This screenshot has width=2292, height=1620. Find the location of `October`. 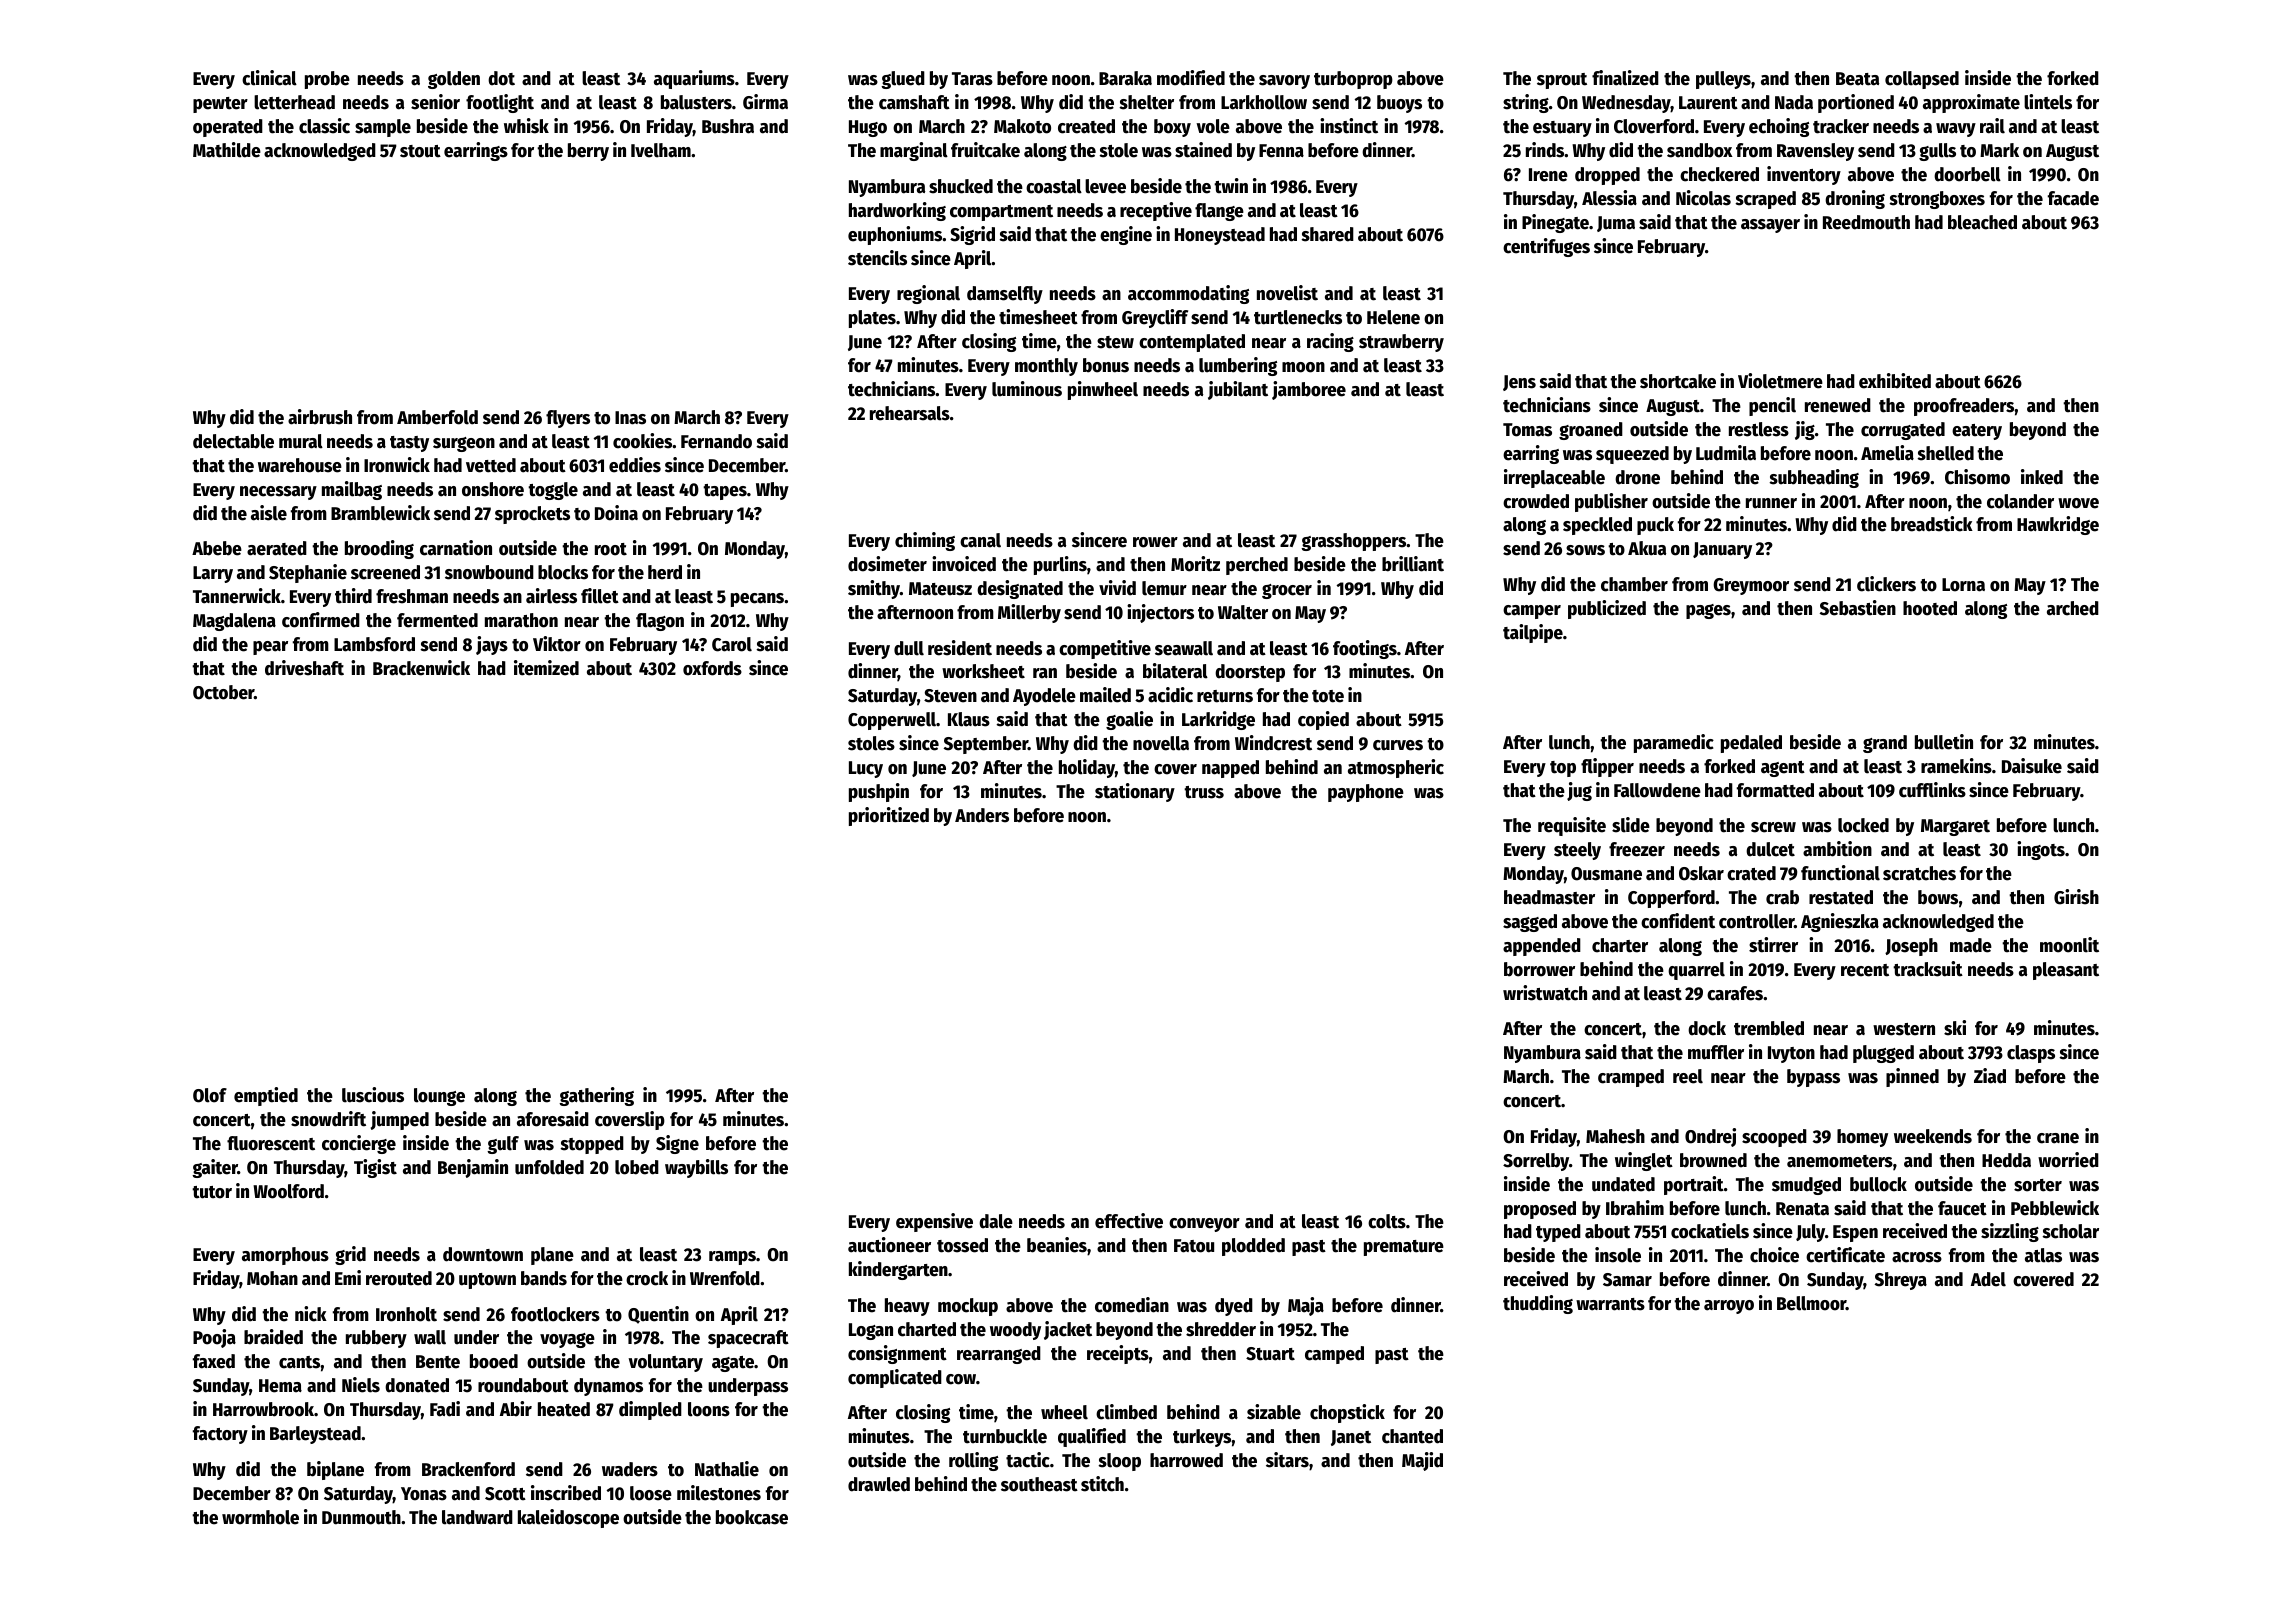

October is located at coordinates (223, 692).
